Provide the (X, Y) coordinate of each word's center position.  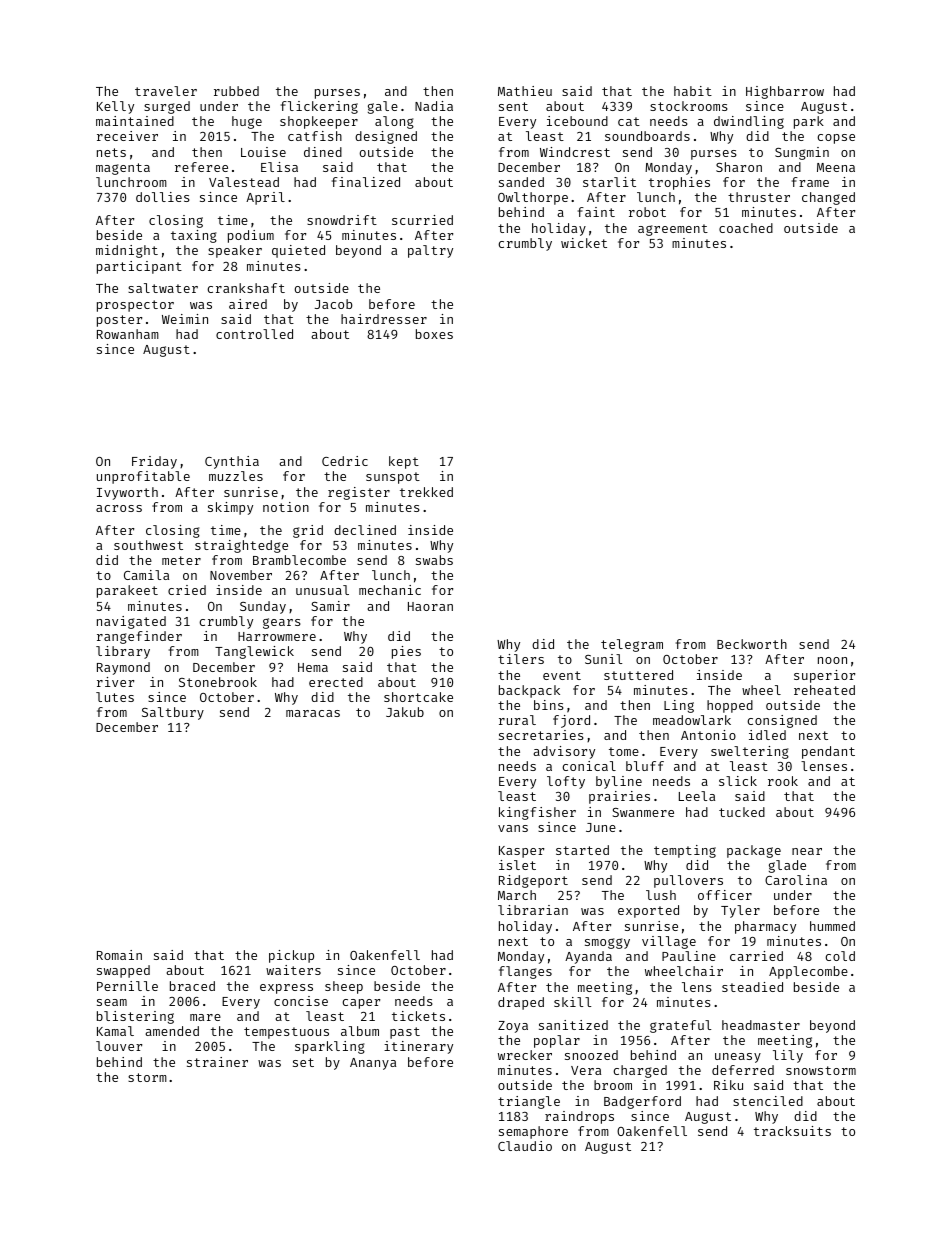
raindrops (579, 1117)
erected (336, 682)
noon (832, 660)
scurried (422, 220)
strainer (217, 1062)
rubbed (236, 91)
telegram (632, 645)
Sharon (739, 167)
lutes (115, 697)
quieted (298, 251)
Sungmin (802, 153)
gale (383, 107)
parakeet (127, 591)
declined (365, 530)
